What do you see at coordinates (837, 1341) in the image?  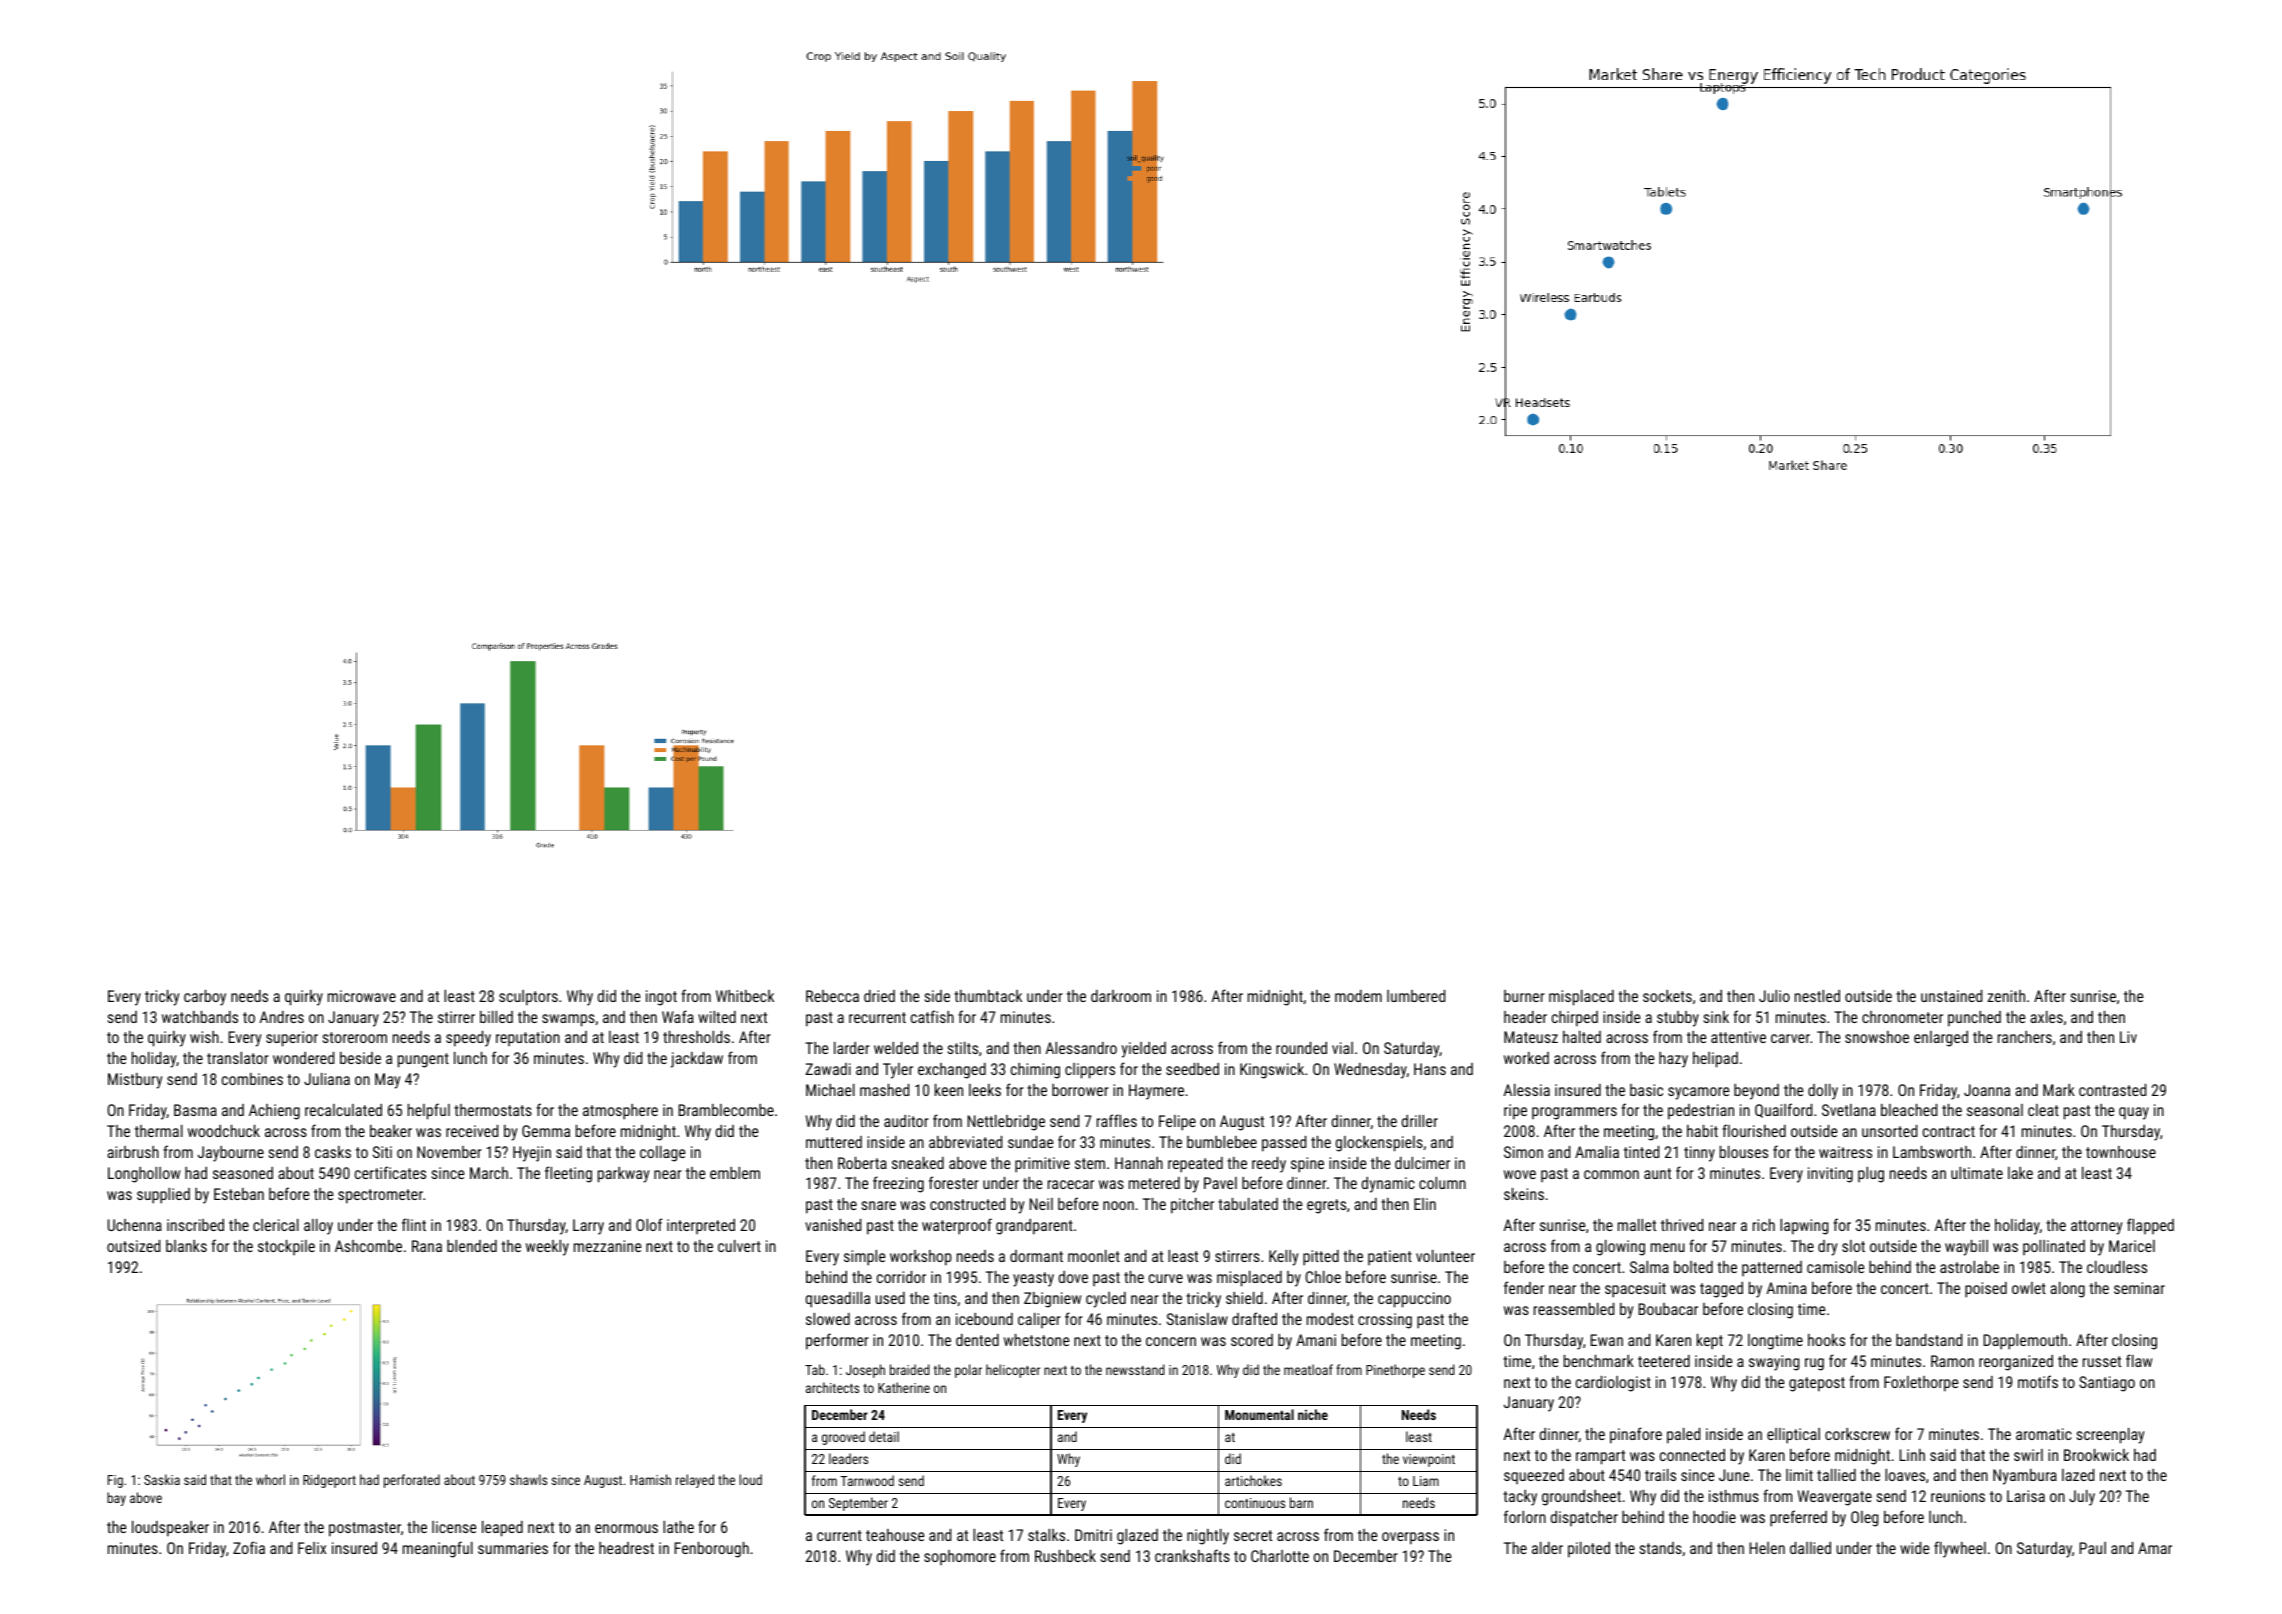 I see `performer` at bounding box center [837, 1341].
